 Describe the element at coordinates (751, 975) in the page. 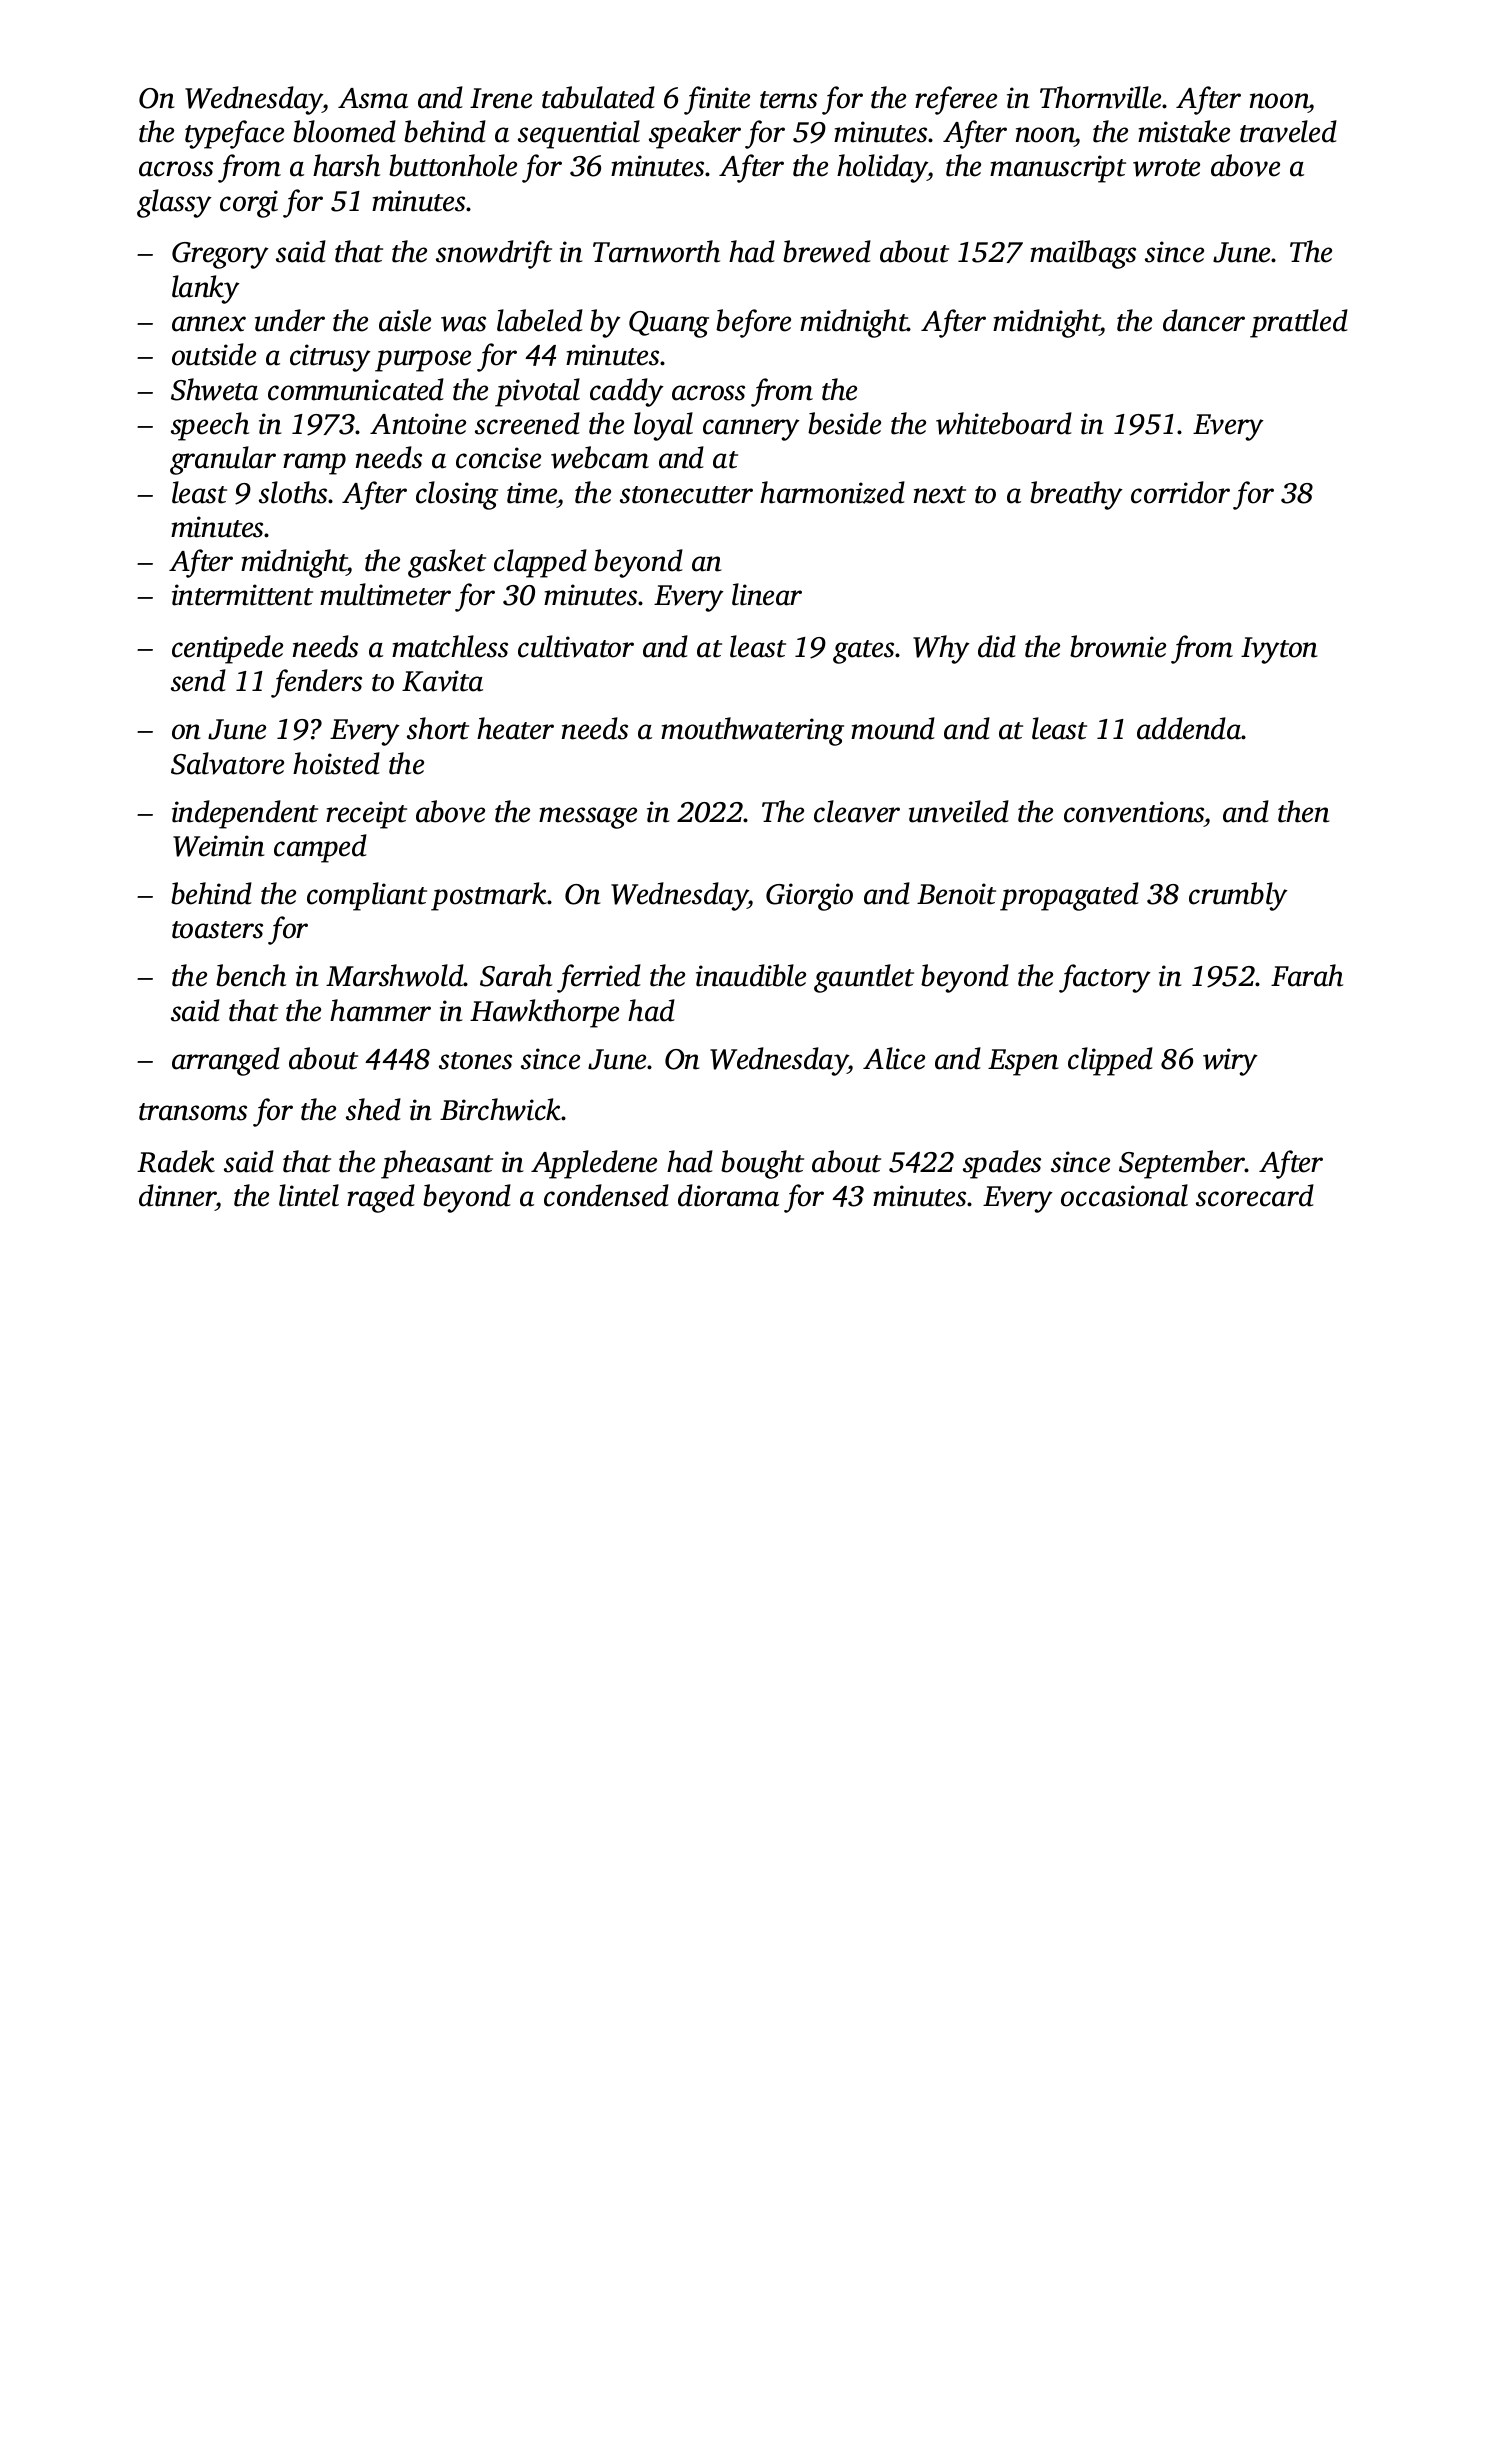

I see `inaudible` at that location.
